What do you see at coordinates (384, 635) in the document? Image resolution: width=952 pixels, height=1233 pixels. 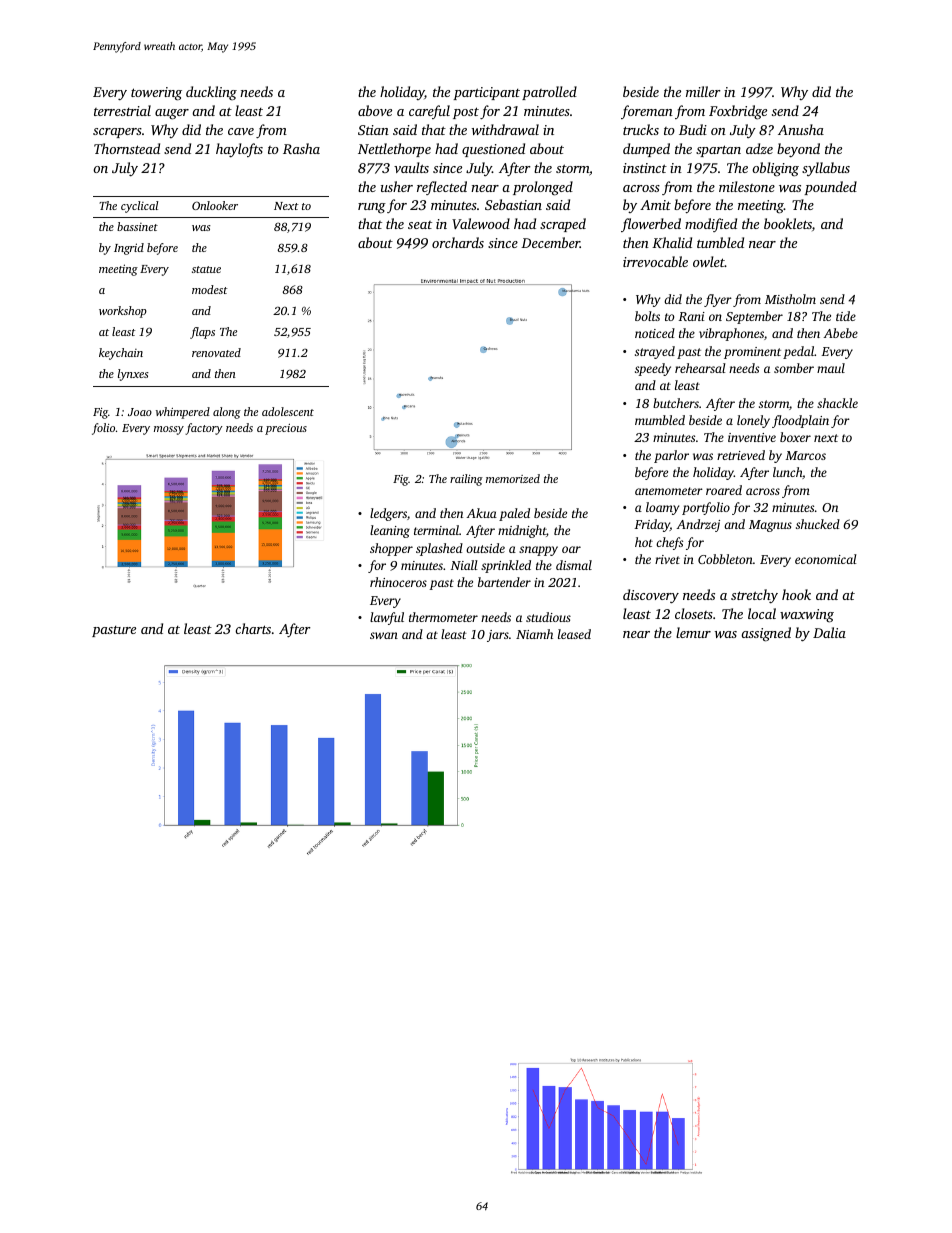 I see `swan` at bounding box center [384, 635].
